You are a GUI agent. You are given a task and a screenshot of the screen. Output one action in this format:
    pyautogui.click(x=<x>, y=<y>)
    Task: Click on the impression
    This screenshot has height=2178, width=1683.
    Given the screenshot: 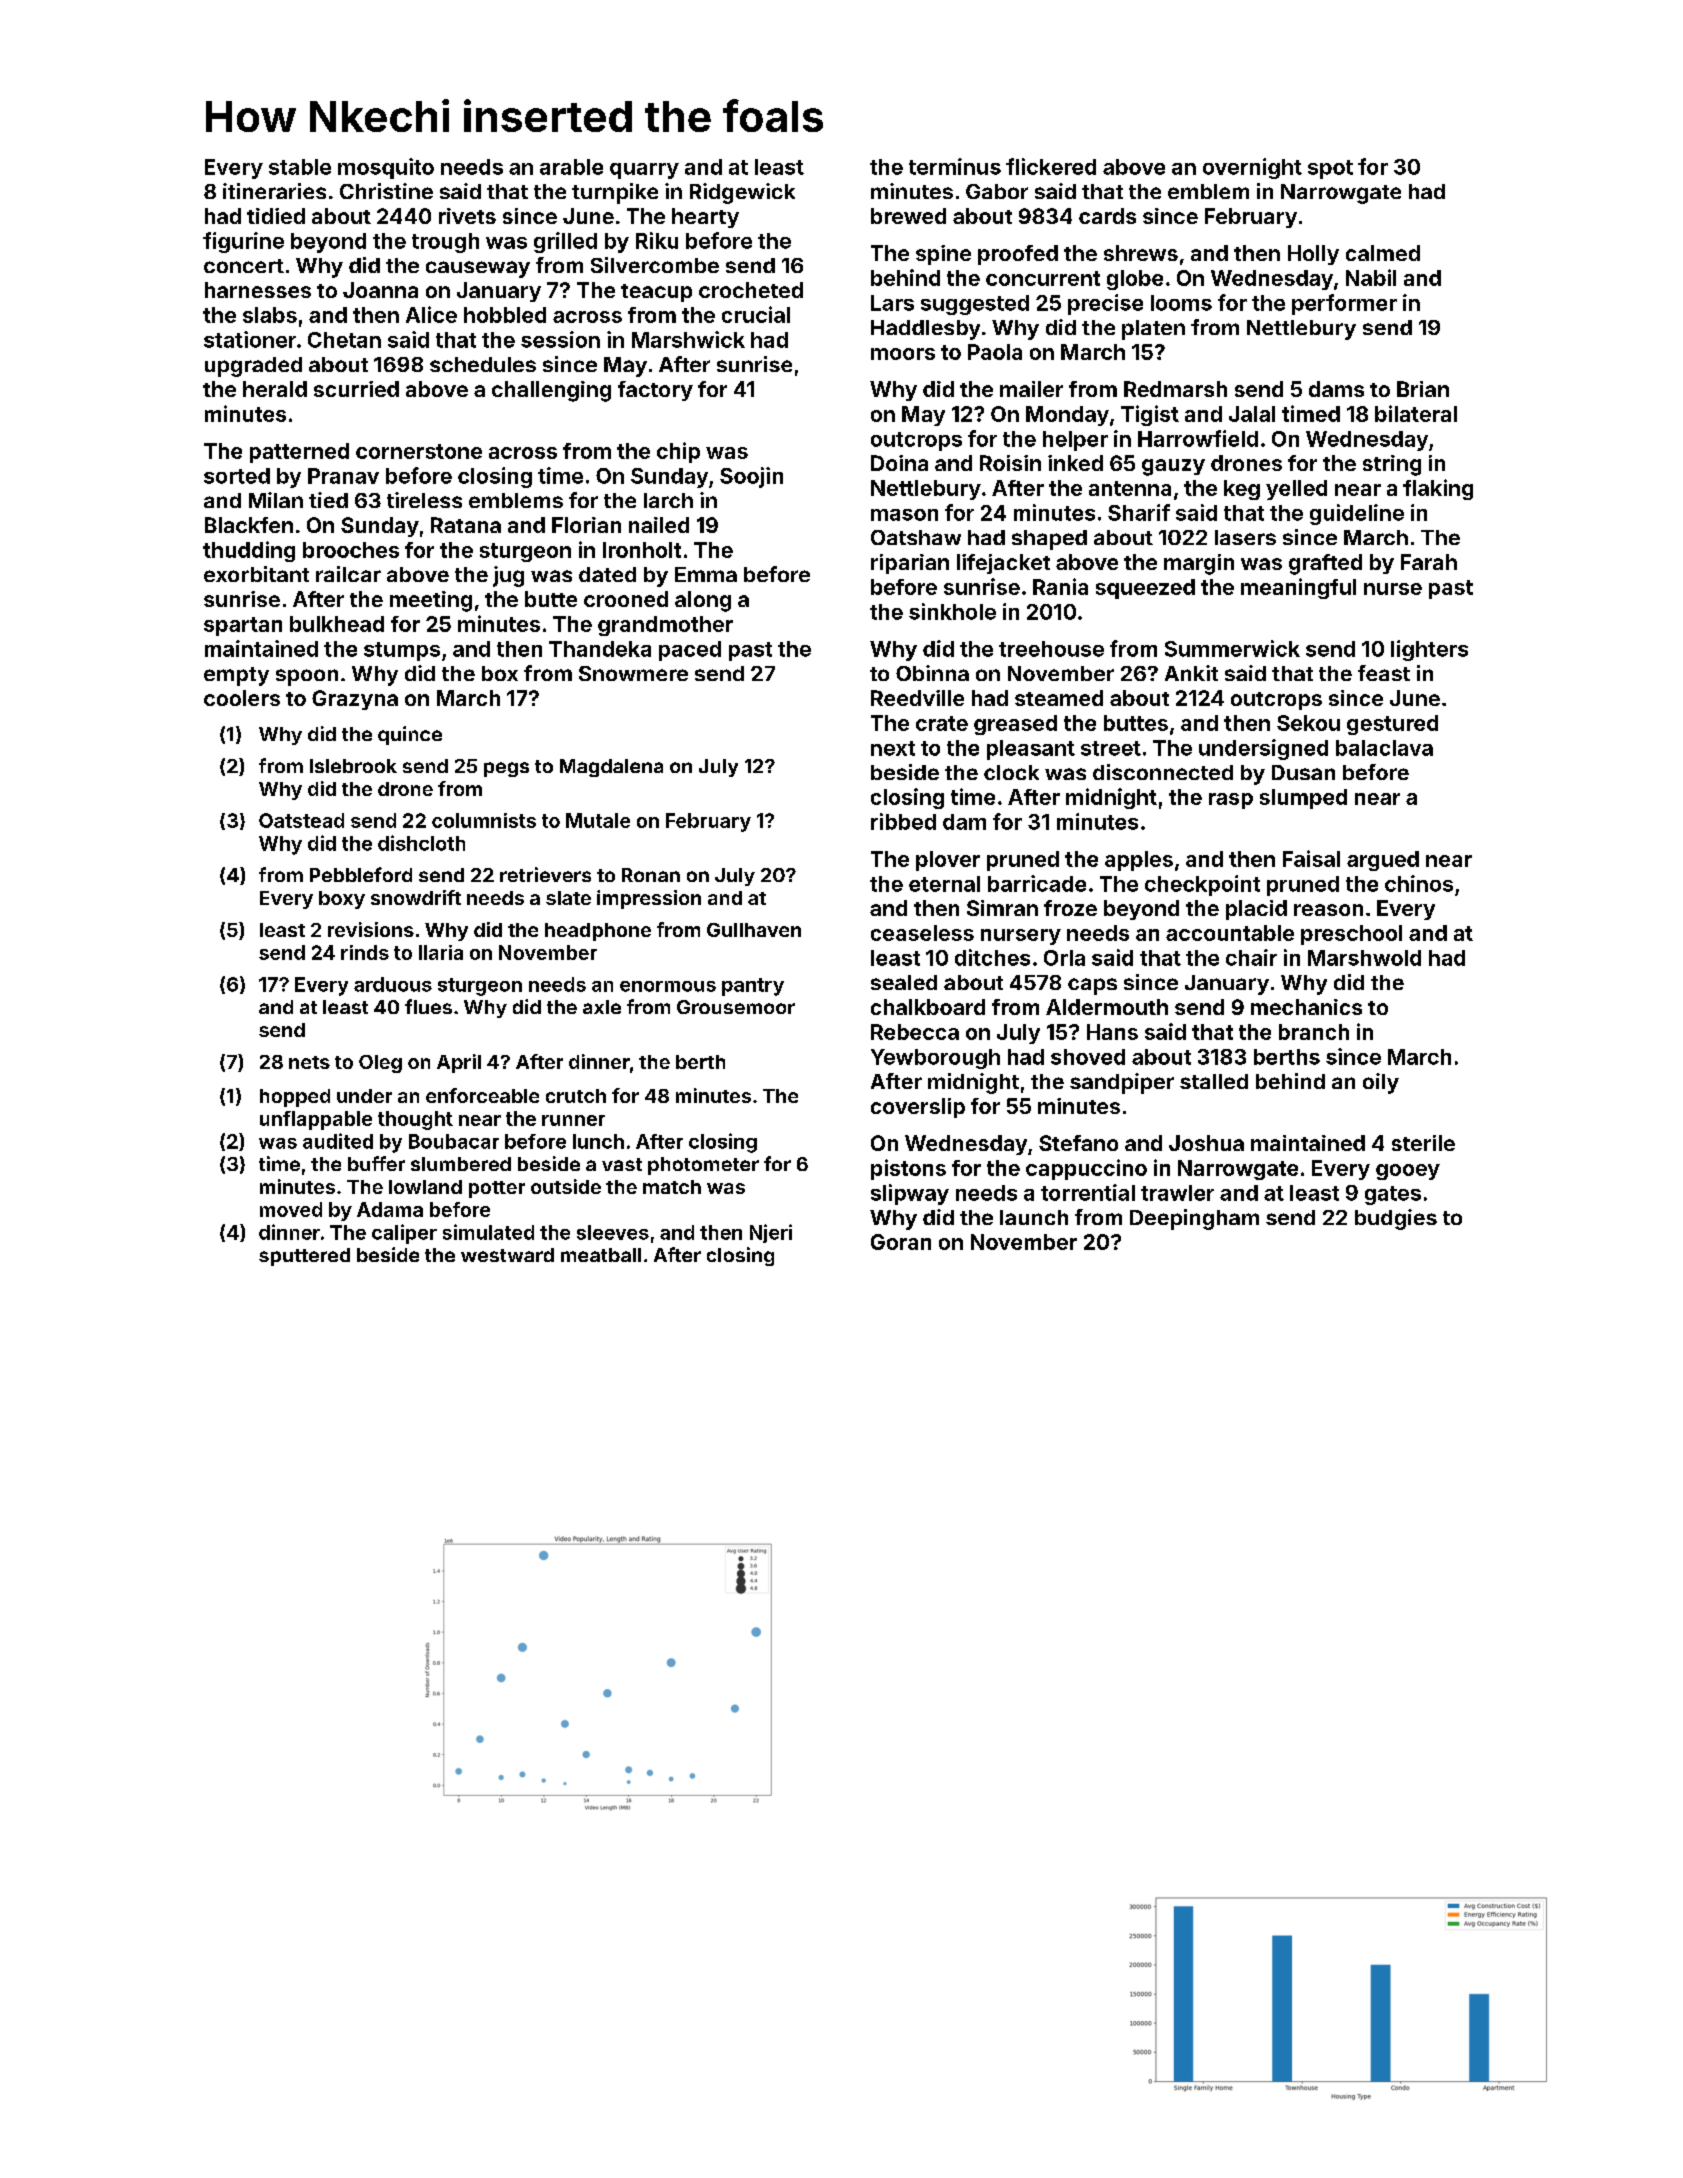 What is the action you would take?
    pyautogui.click(x=649, y=899)
